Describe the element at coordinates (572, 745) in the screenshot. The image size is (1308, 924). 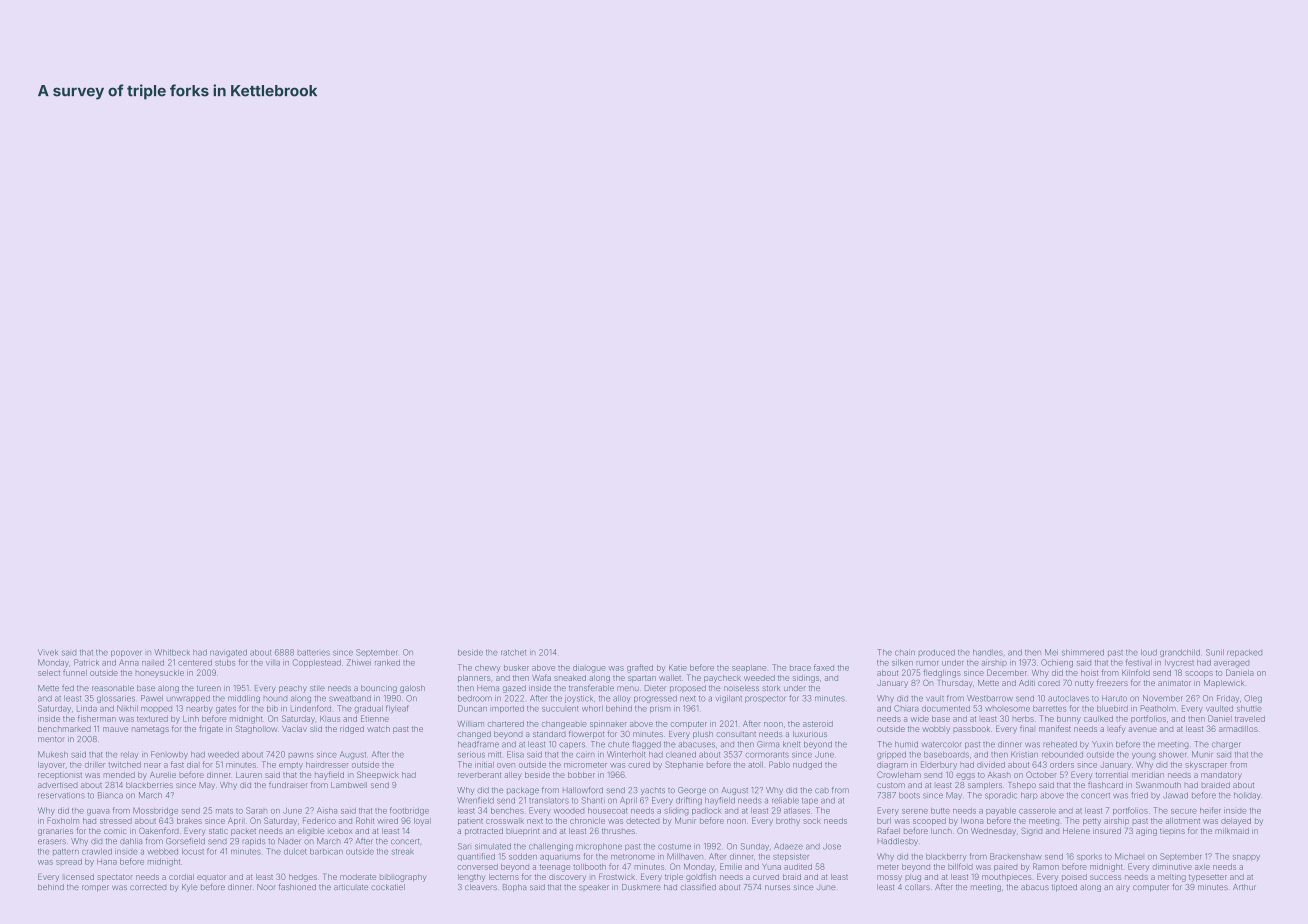
I see `capers` at that location.
